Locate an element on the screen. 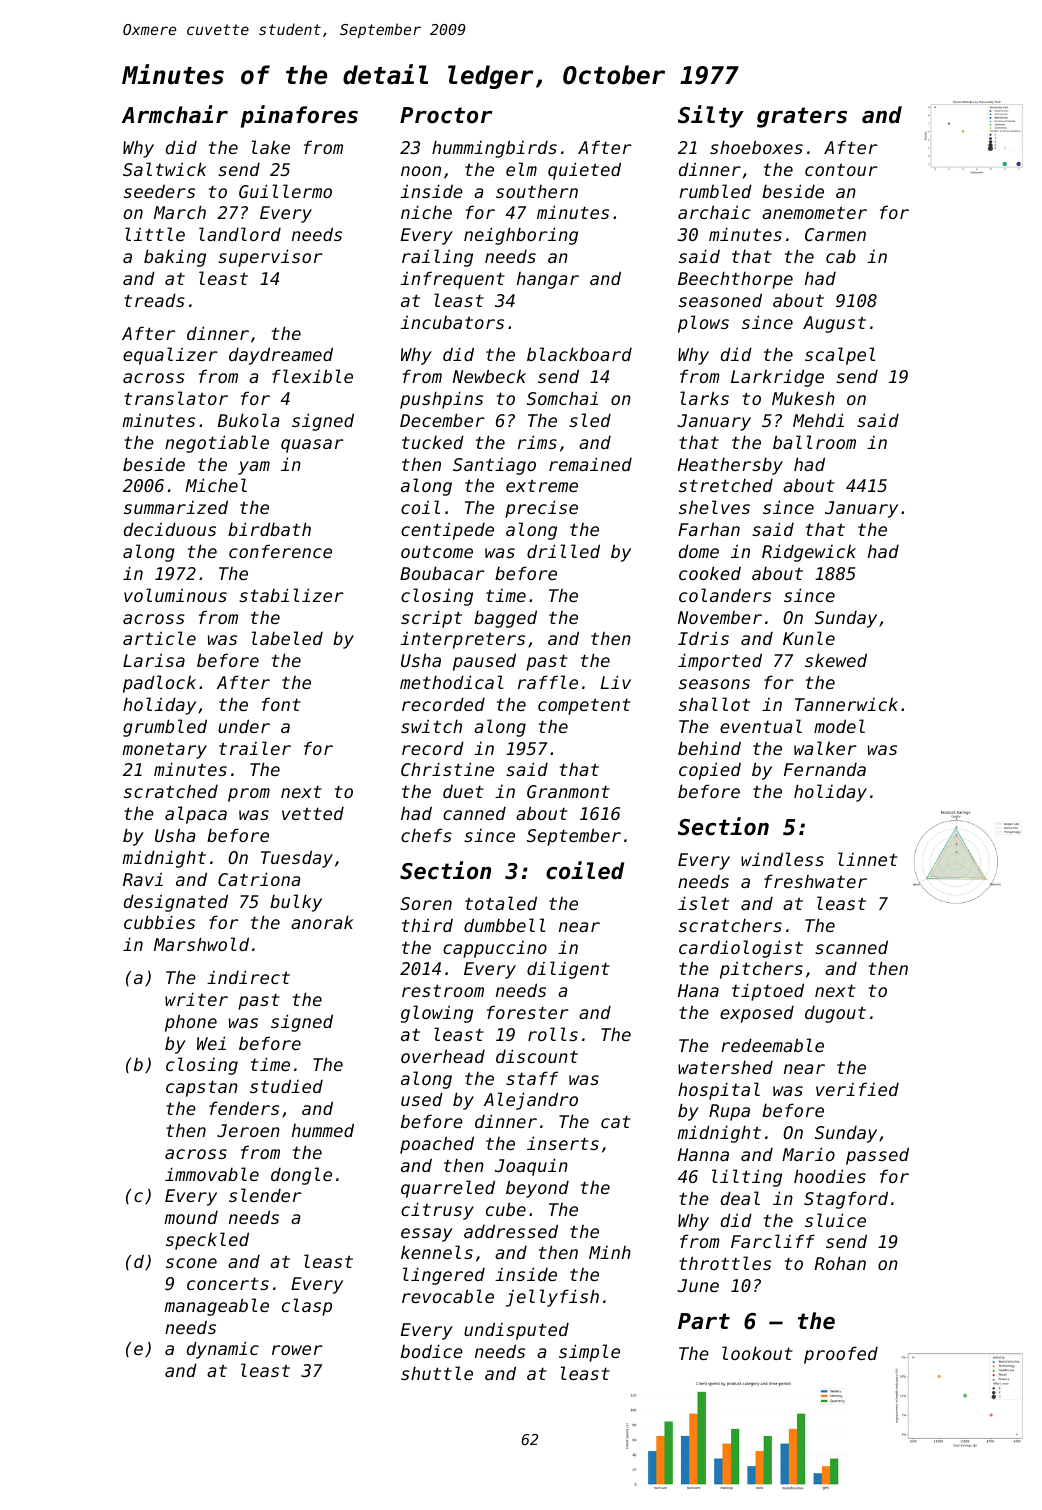 This screenshot has width=1042, height=1510. Armchair is located at coordinates (175, 114).
